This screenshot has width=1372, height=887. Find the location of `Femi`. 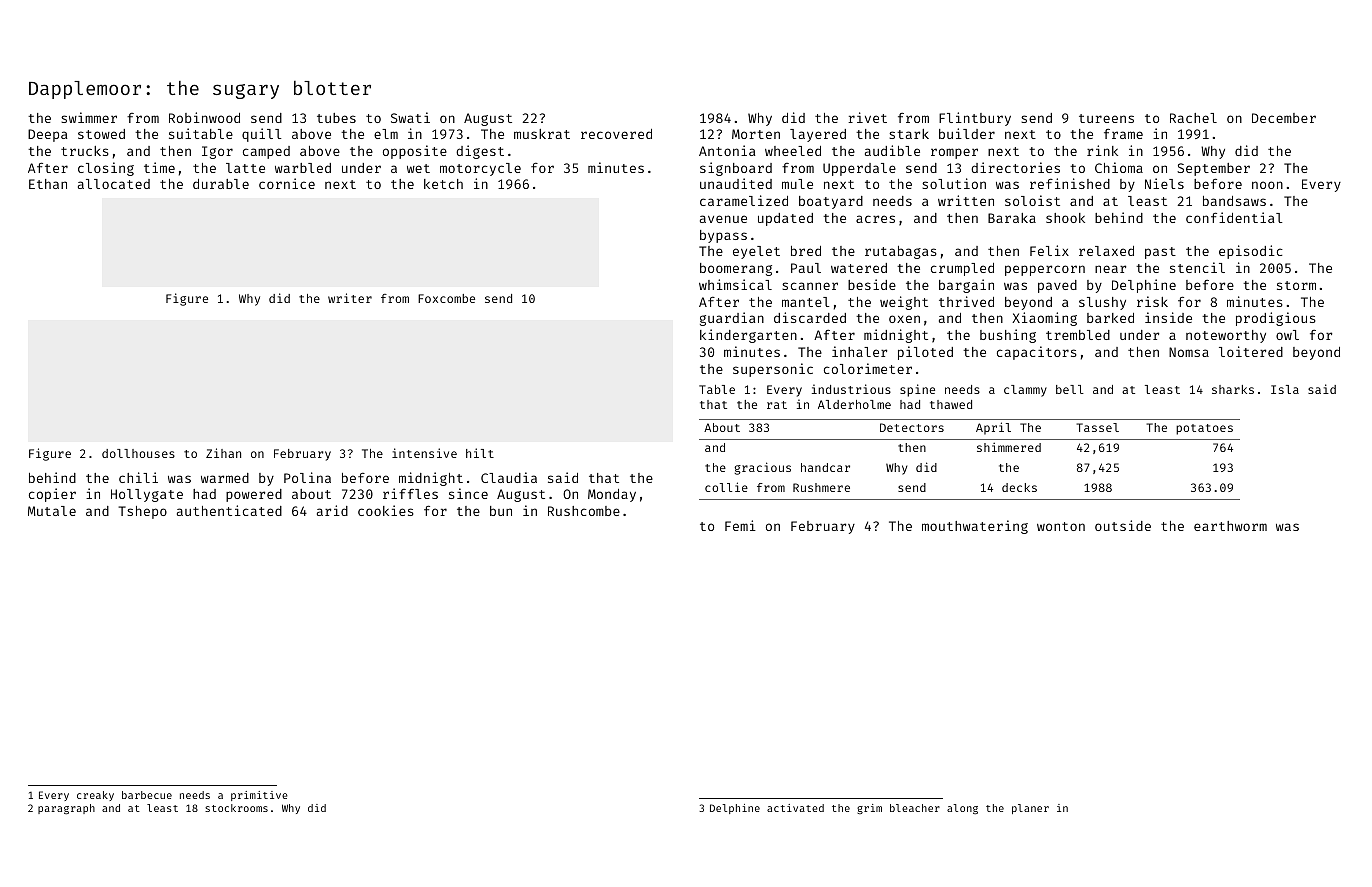

Femi is located at coordinates (740, 525).
